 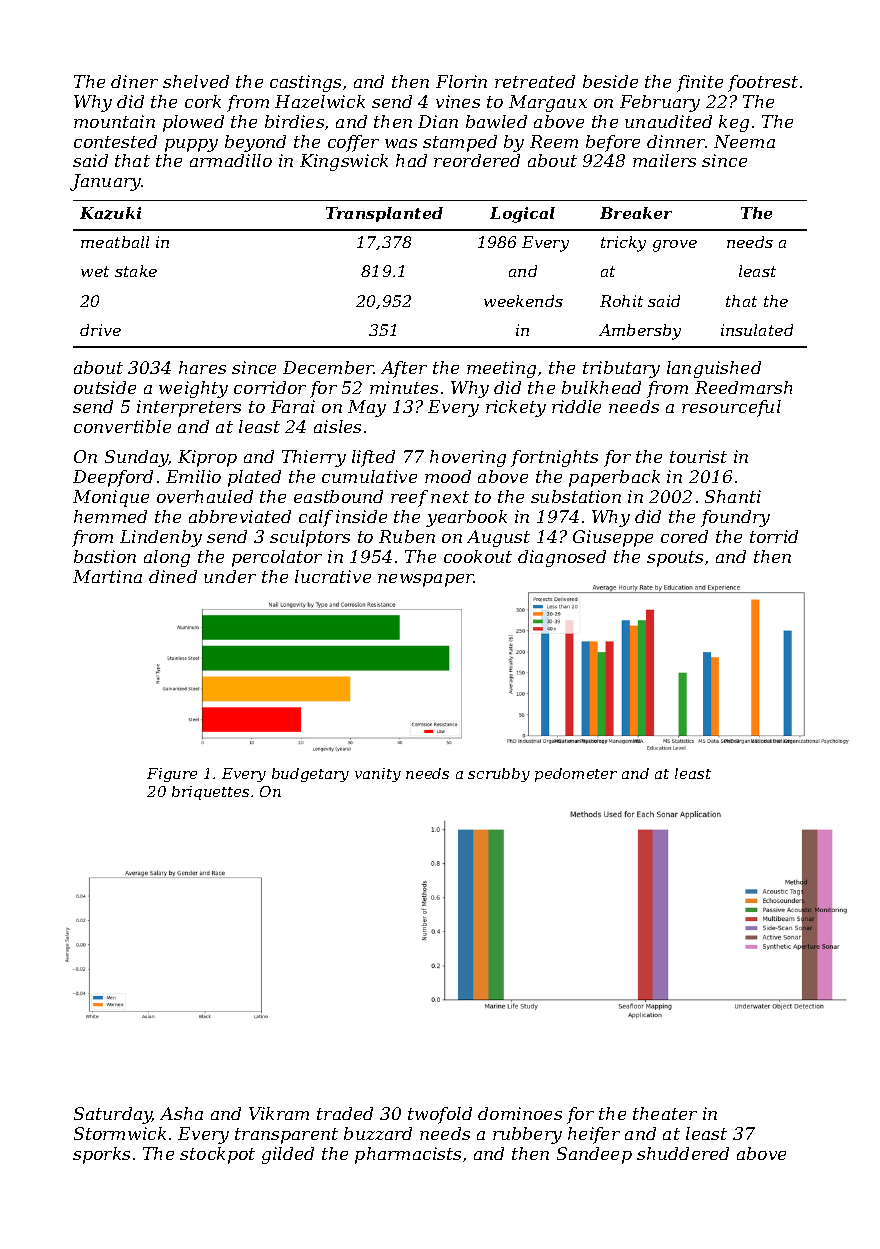 What do you see at coordinates (100, 330) in the screenshot?
I see `drive` at bounding box center [100, 330].
